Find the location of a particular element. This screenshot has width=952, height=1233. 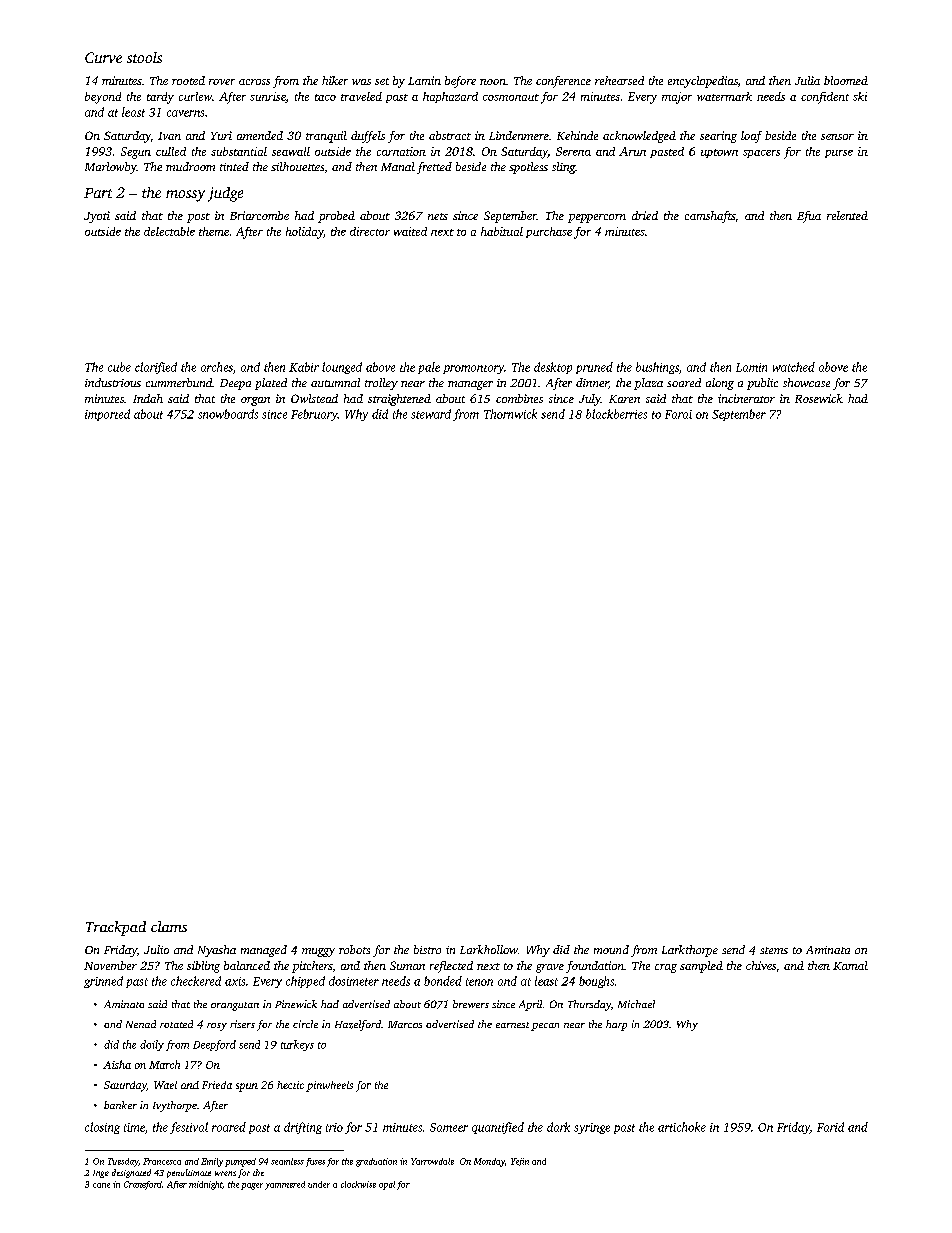

desktop is located at coordinates (553, 368).
